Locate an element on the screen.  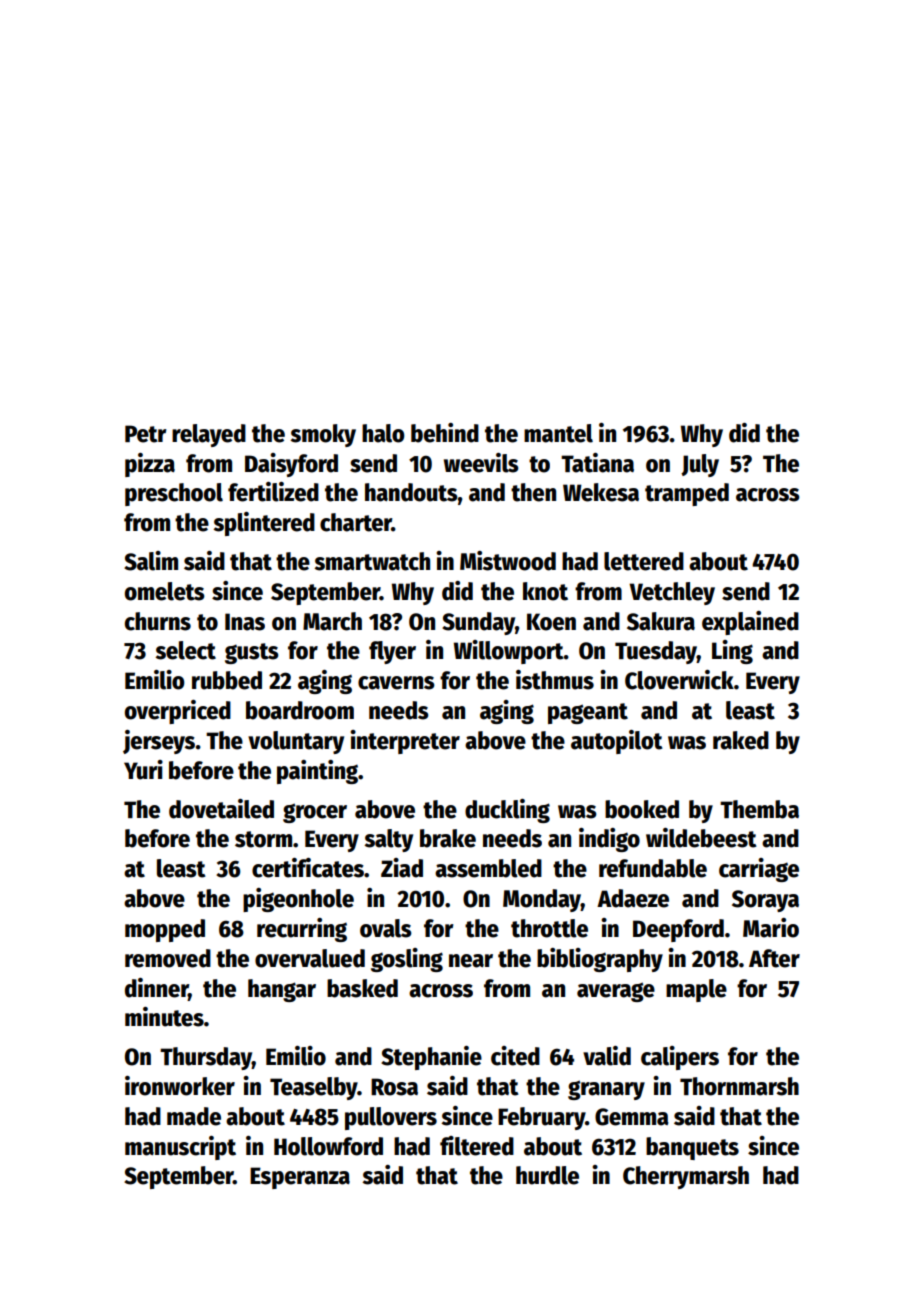
halo is located at coordinates (383, 433).
